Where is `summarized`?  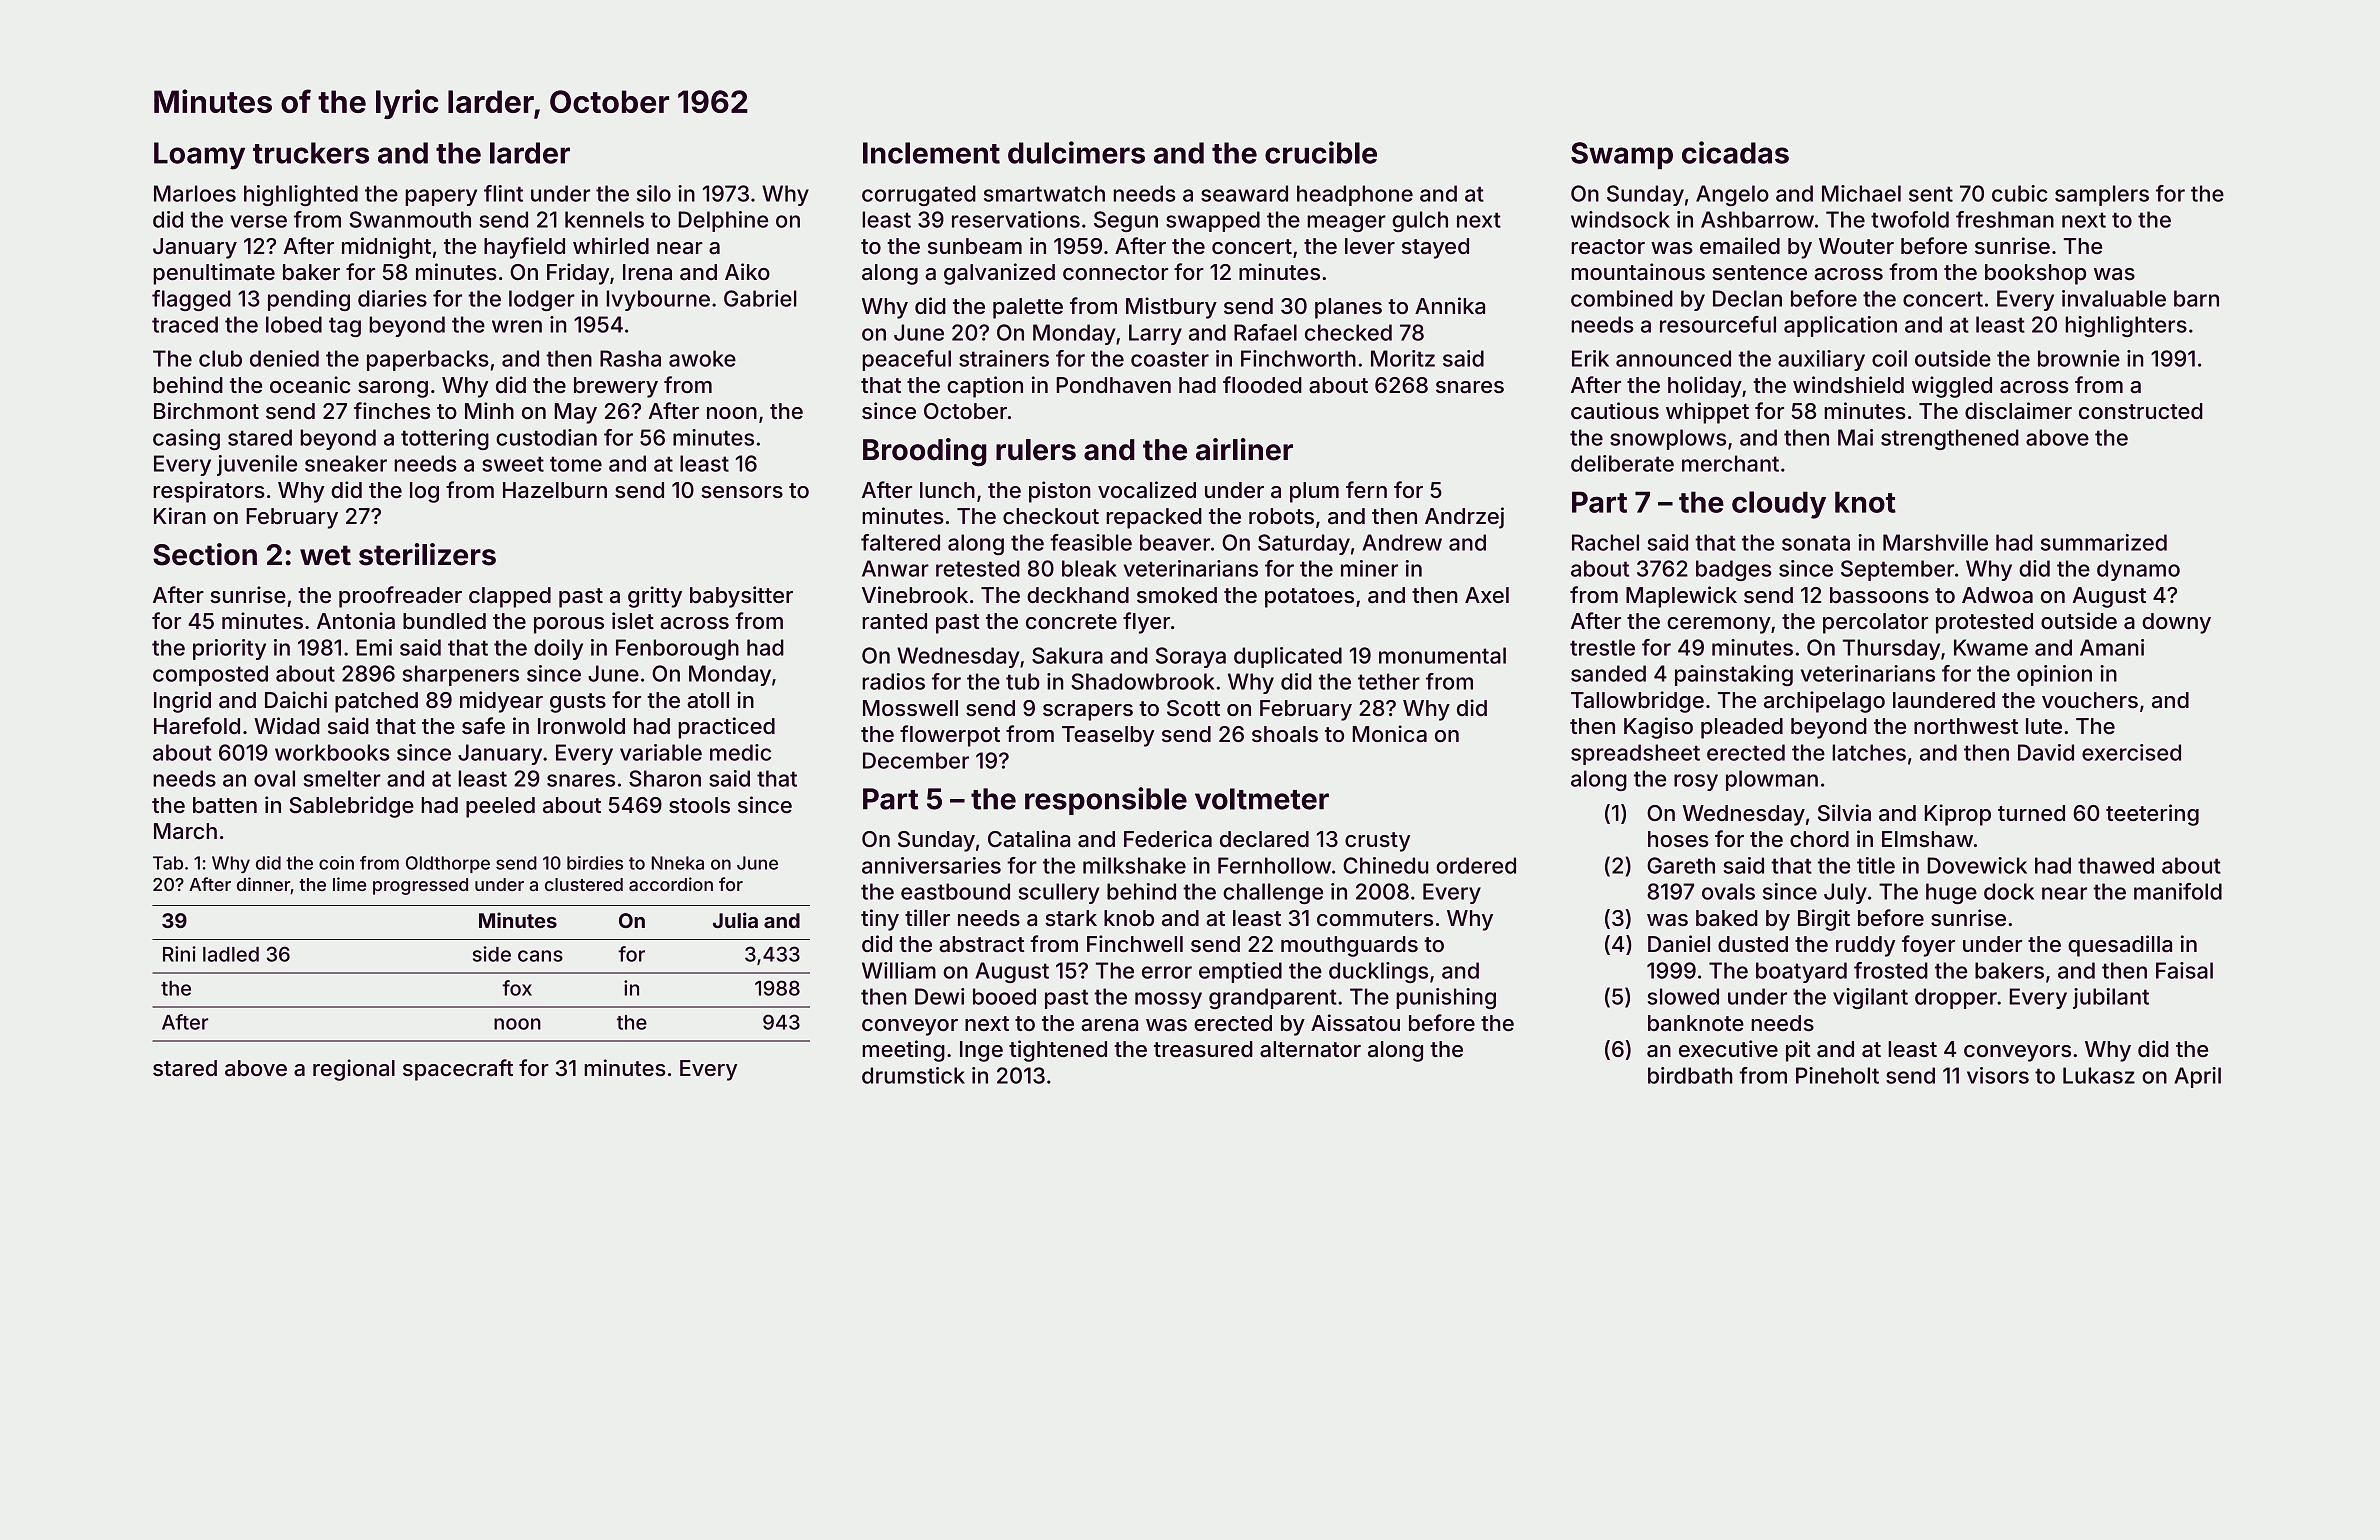
summarized is located at coordinates (2104, 542).
